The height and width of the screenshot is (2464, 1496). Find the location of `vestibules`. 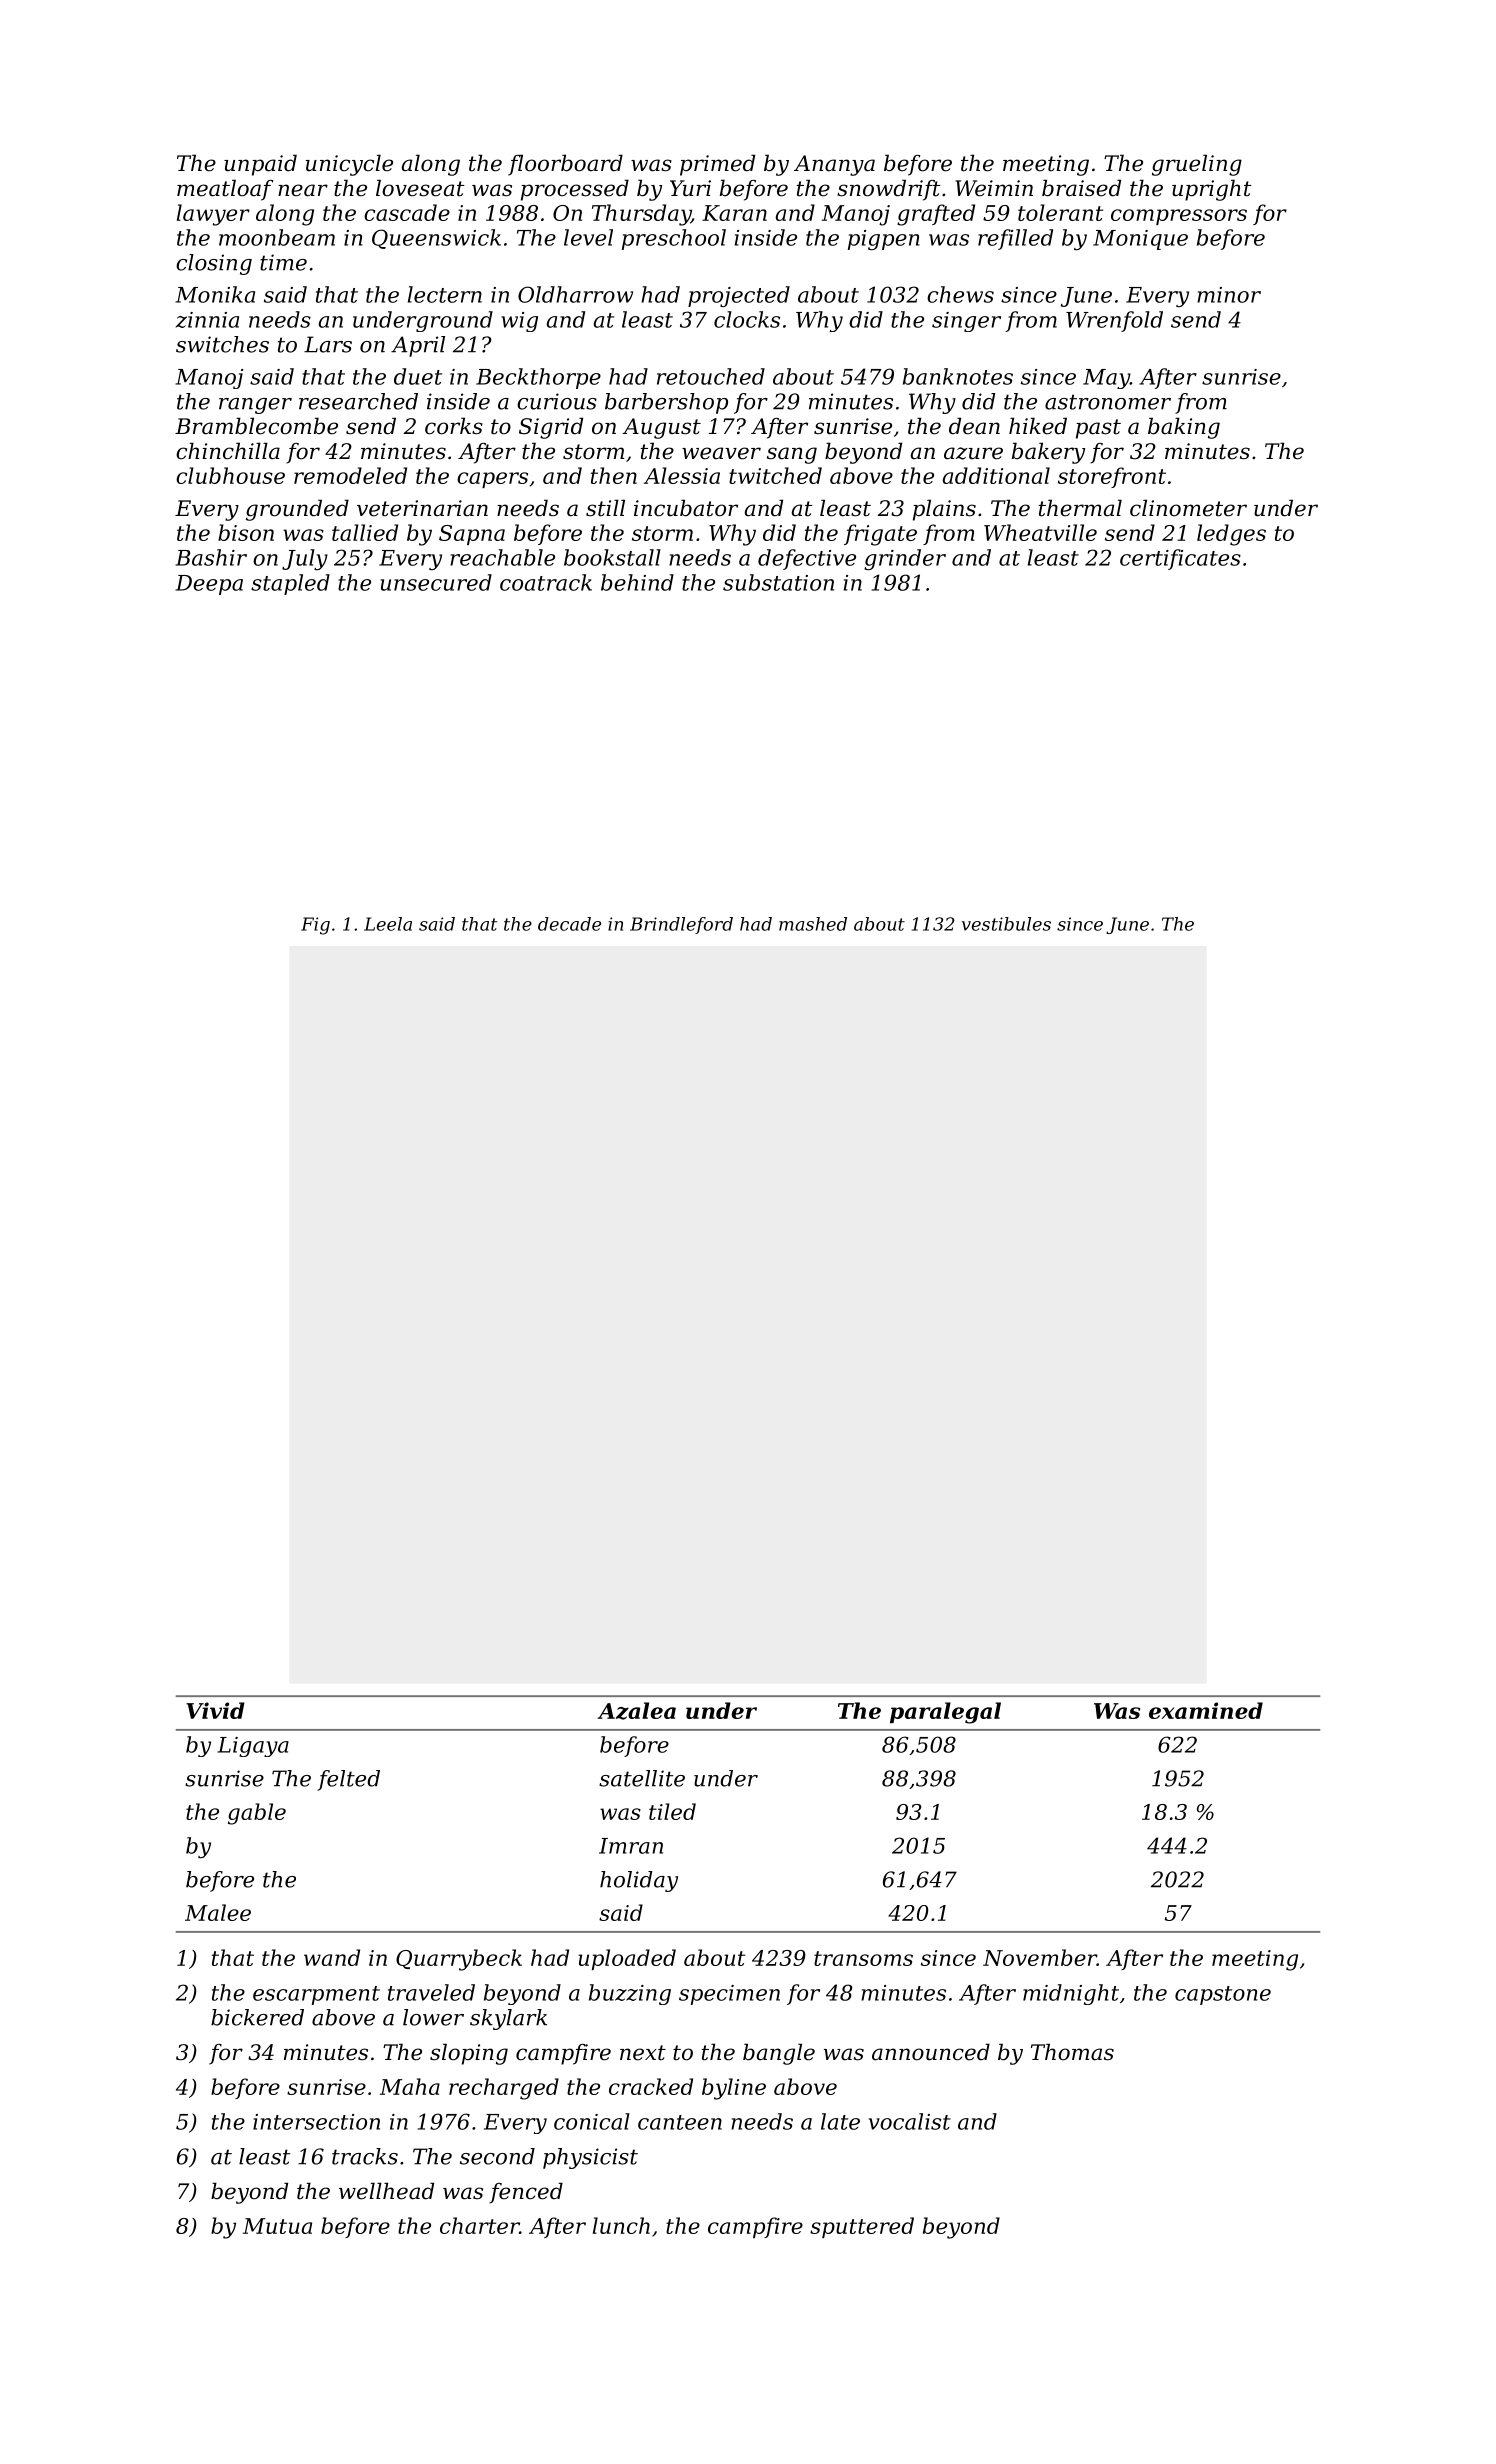

vestibules is located at coordinates (1006, 924).
